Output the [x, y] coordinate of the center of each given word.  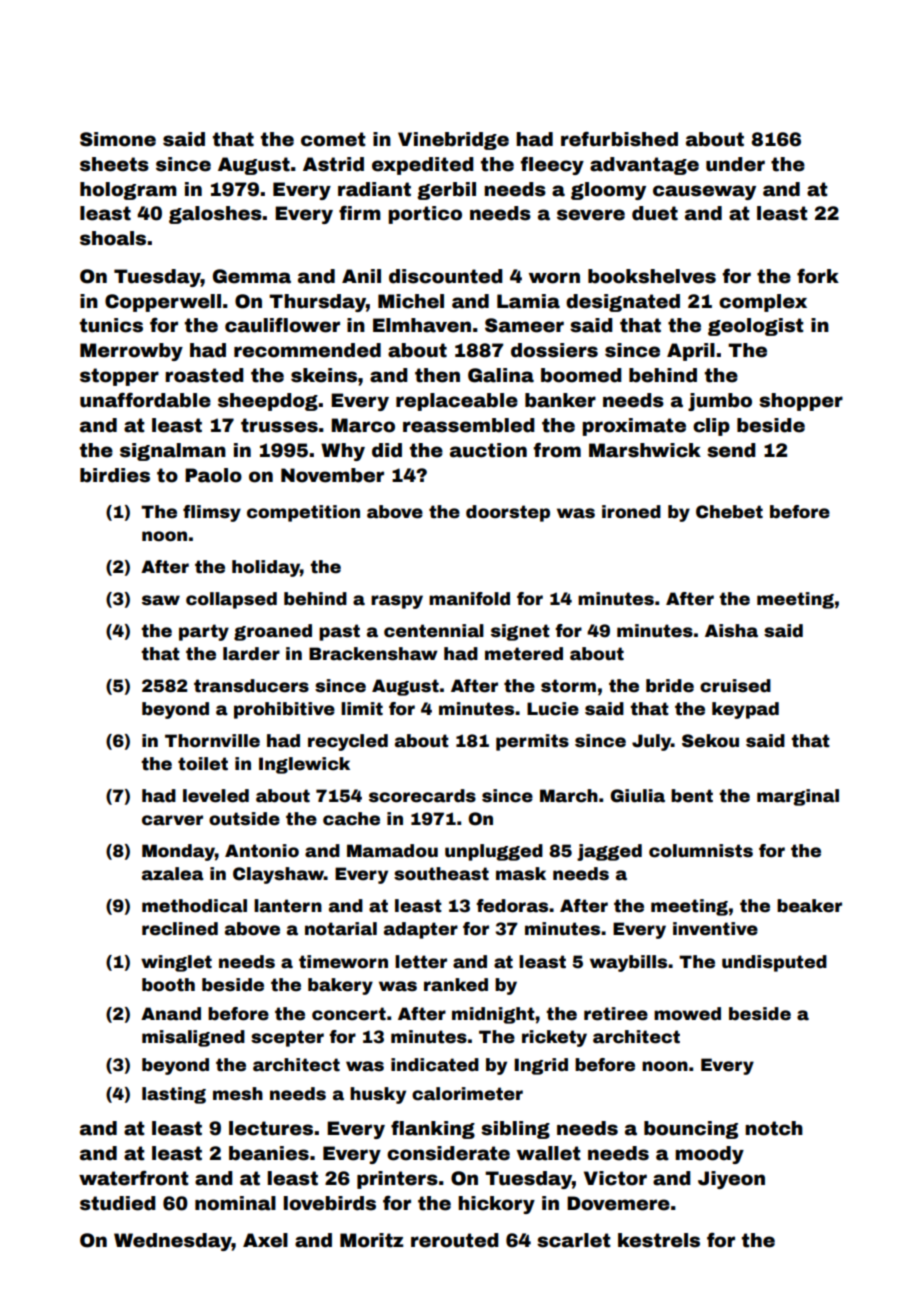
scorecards [422, 796]
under [735, 164]
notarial [341, 929]
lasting [174, 1095]
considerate [448, 1153]
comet [333, 139]
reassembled [469, 425]
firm [360, 212]
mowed [687, 1014]
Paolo [213, 475]
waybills [628, 963]
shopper [801, 402]
